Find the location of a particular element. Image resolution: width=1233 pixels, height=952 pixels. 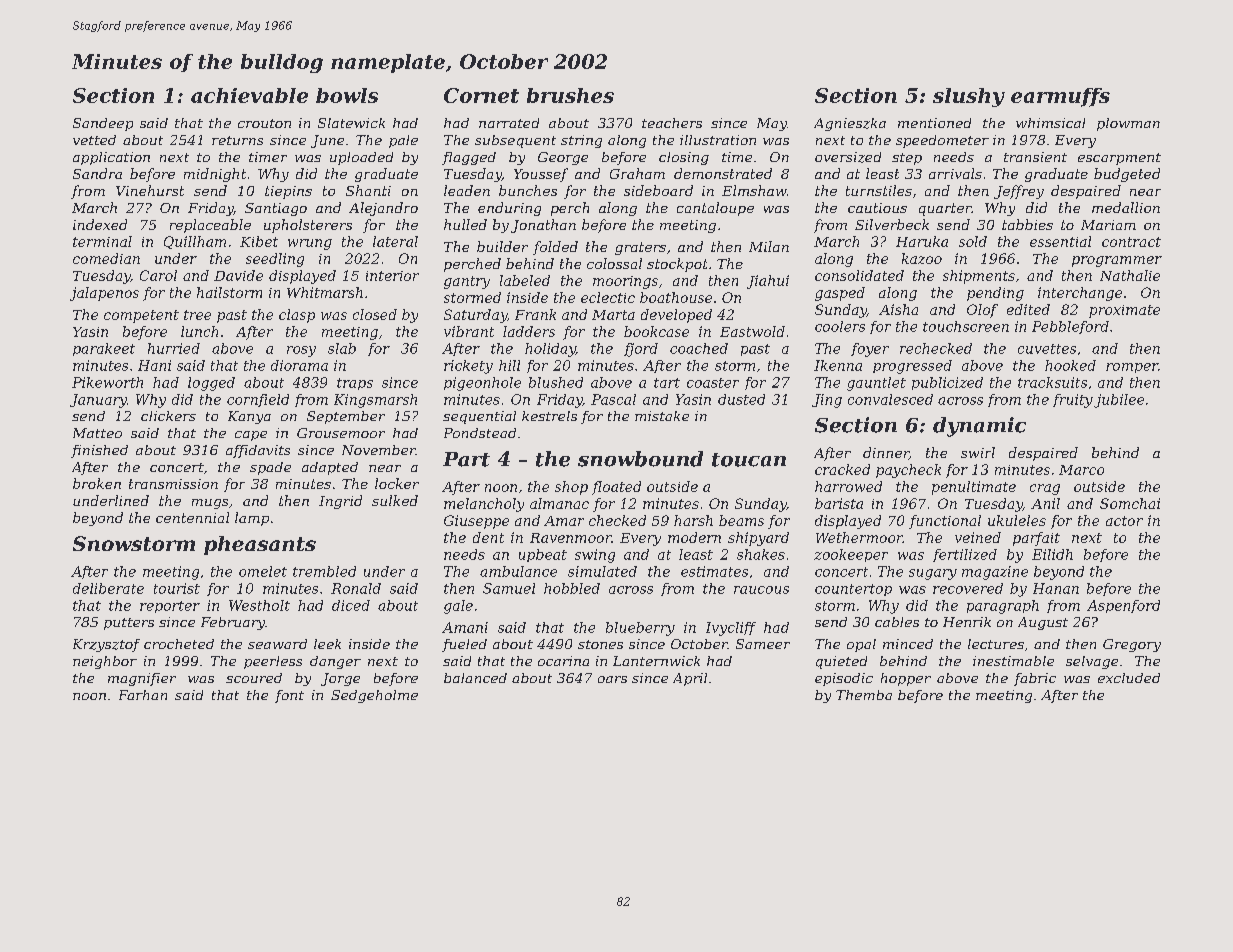

April is located at coordinates (690, 679).
